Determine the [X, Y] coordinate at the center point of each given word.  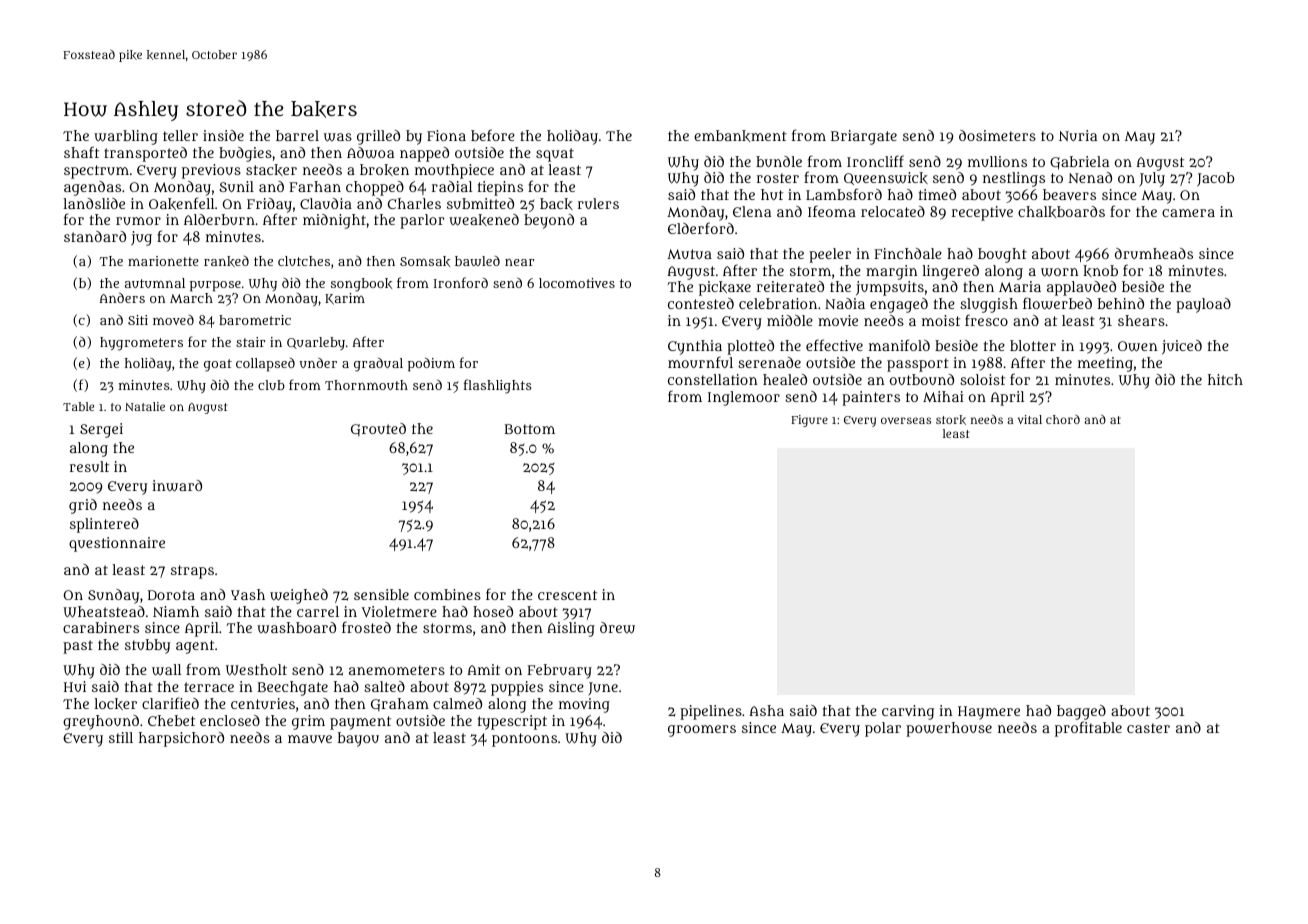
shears [1141, 320]
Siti [138, 320]
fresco [986, 320]
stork [951, 420]
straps [192, 572]
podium [431, 365]
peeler [830, 255]
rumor [138, 221]
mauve [310, 739]
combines [447, 594]
